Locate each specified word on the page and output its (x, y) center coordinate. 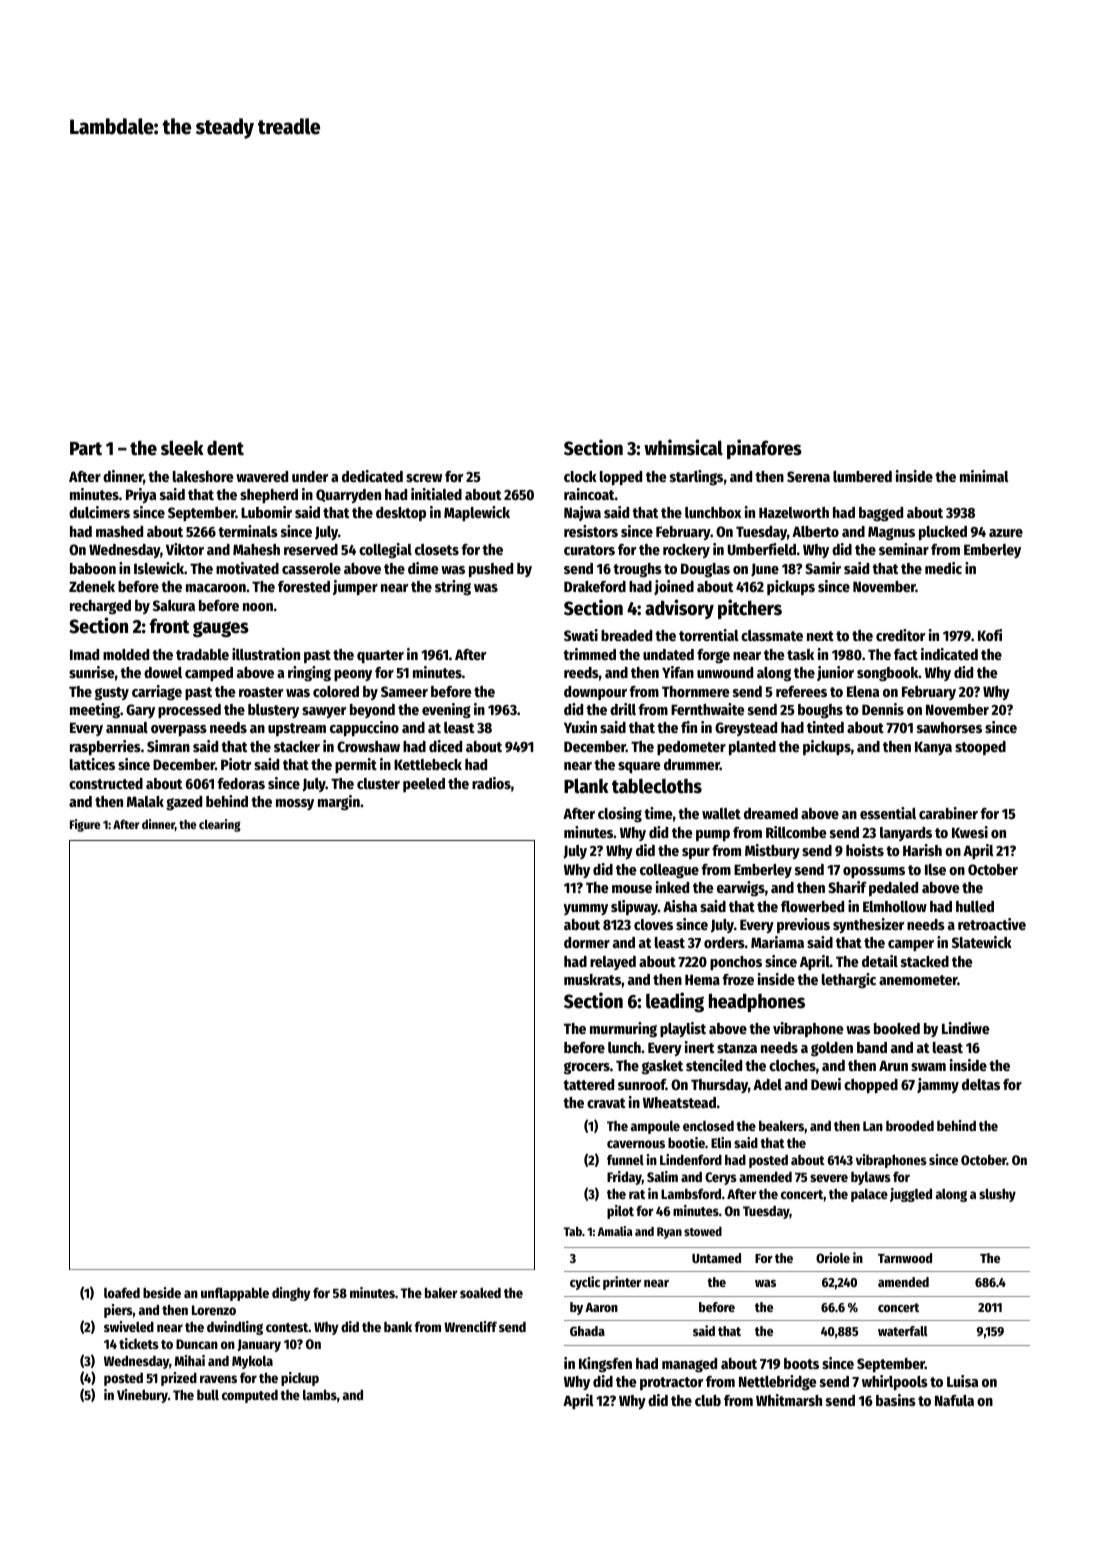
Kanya (933, 748)
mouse (632, 889)
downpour (595, 693)
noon (258, 607)
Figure (85, 825)
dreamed (771, 813)
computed (250, 1396)
